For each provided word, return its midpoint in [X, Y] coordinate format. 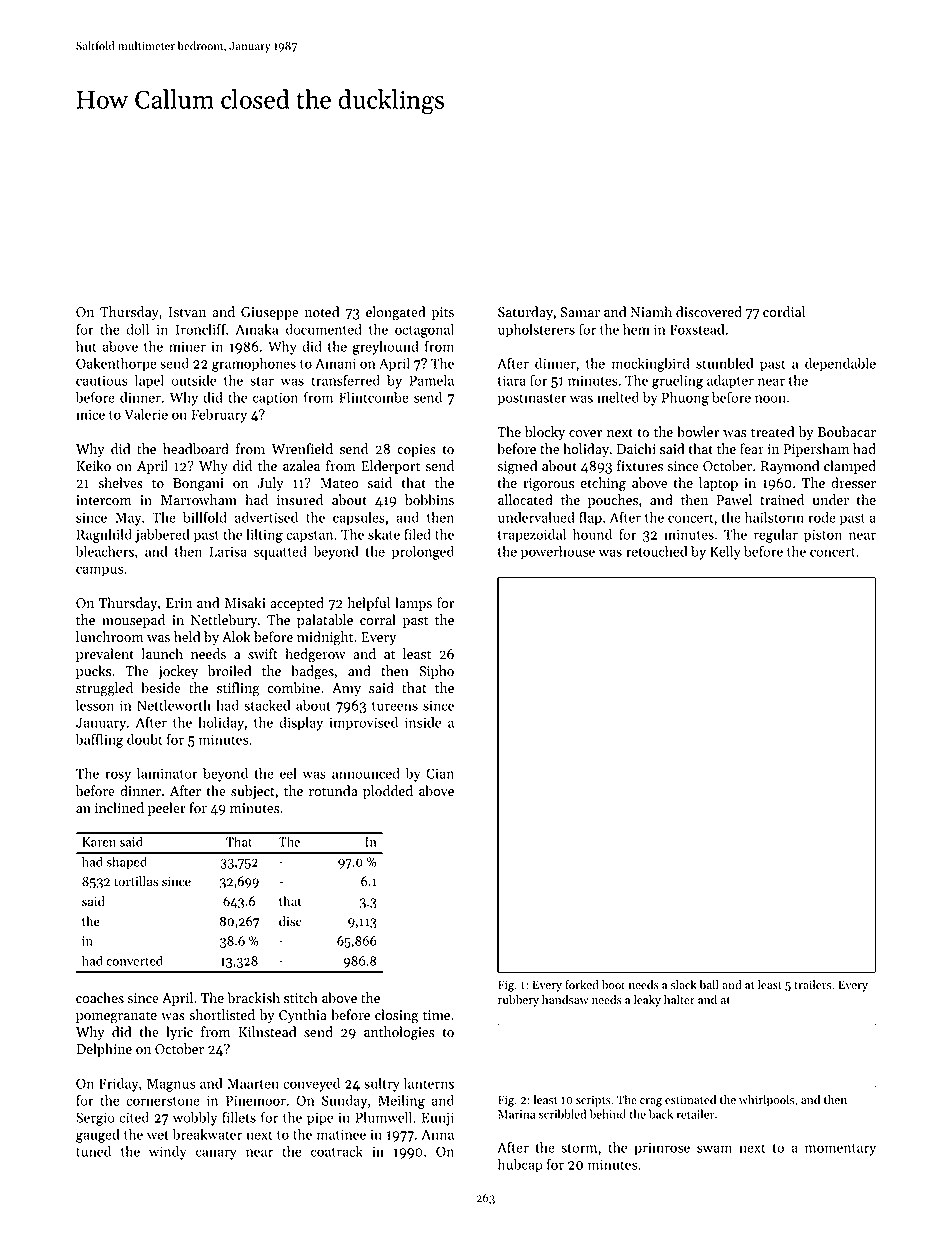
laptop [718, 484]
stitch [301, 998]
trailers [812, 984]
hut [86, 346]
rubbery [518, 1001]
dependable [840, 365]
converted [135, 960]
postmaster [532, 400]
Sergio [95, 1119]
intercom [103, 500]
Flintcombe [374, 397]
